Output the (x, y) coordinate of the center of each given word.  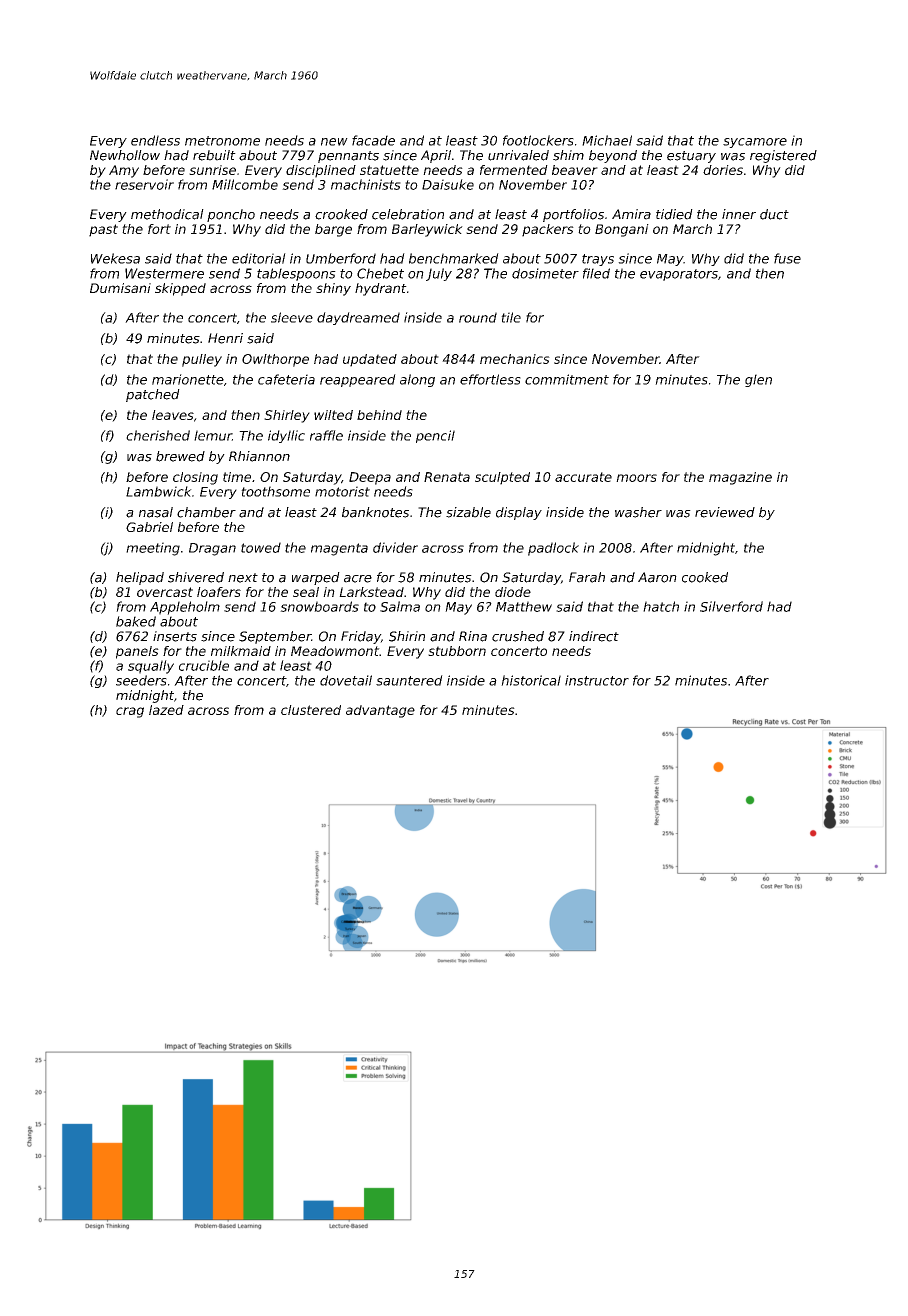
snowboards (319, 606)
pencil (435, 436)
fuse (787, 258)
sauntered (409, 680)
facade (373, 140)
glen (758, 380)
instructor (597, 680)
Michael (607, 140)
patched (153, 395)
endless (155, 140)
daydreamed (358, 318)
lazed (166, 710)
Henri (225, 338)
